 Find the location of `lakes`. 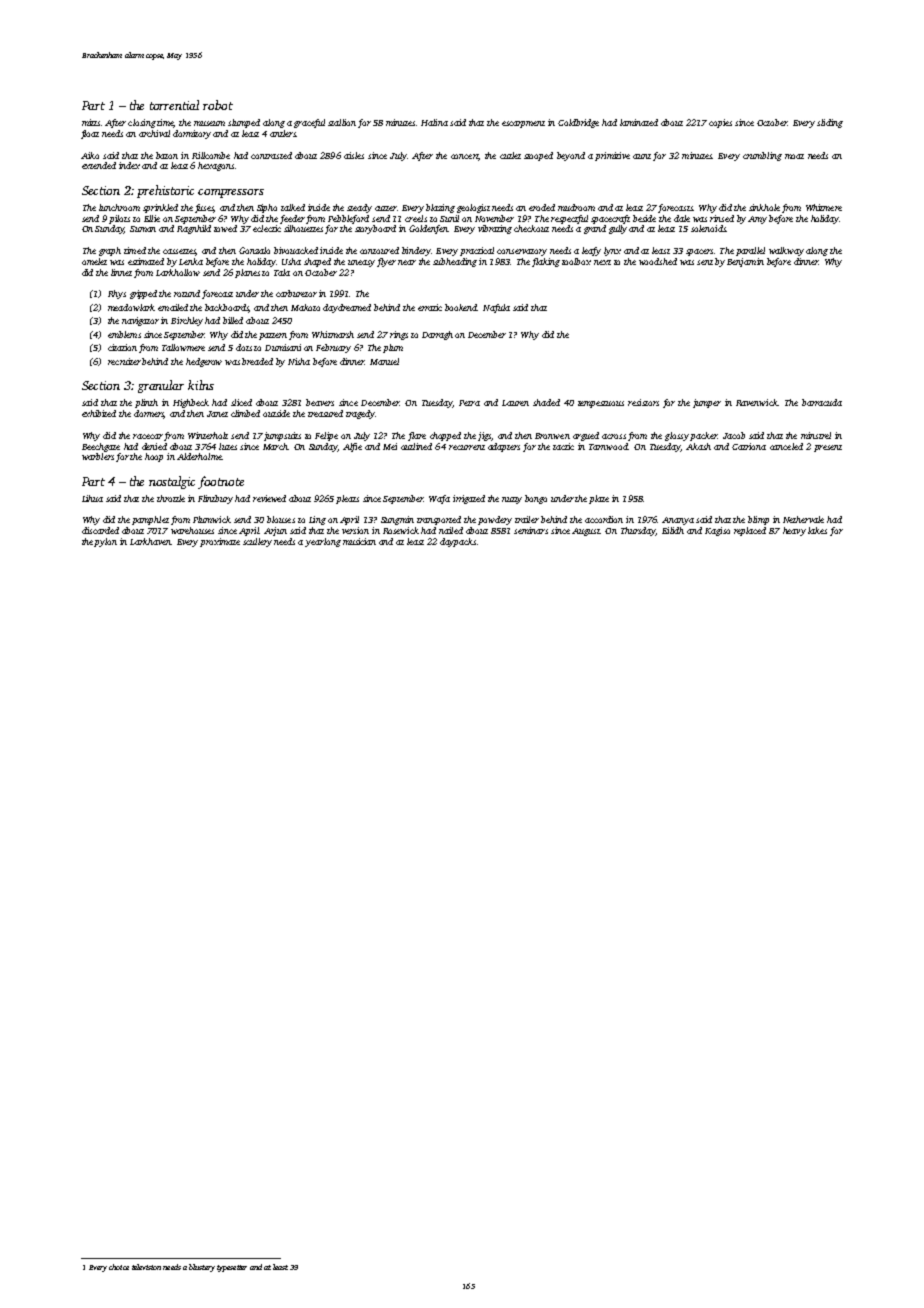

lakes is located at coordinates (817, 530).
